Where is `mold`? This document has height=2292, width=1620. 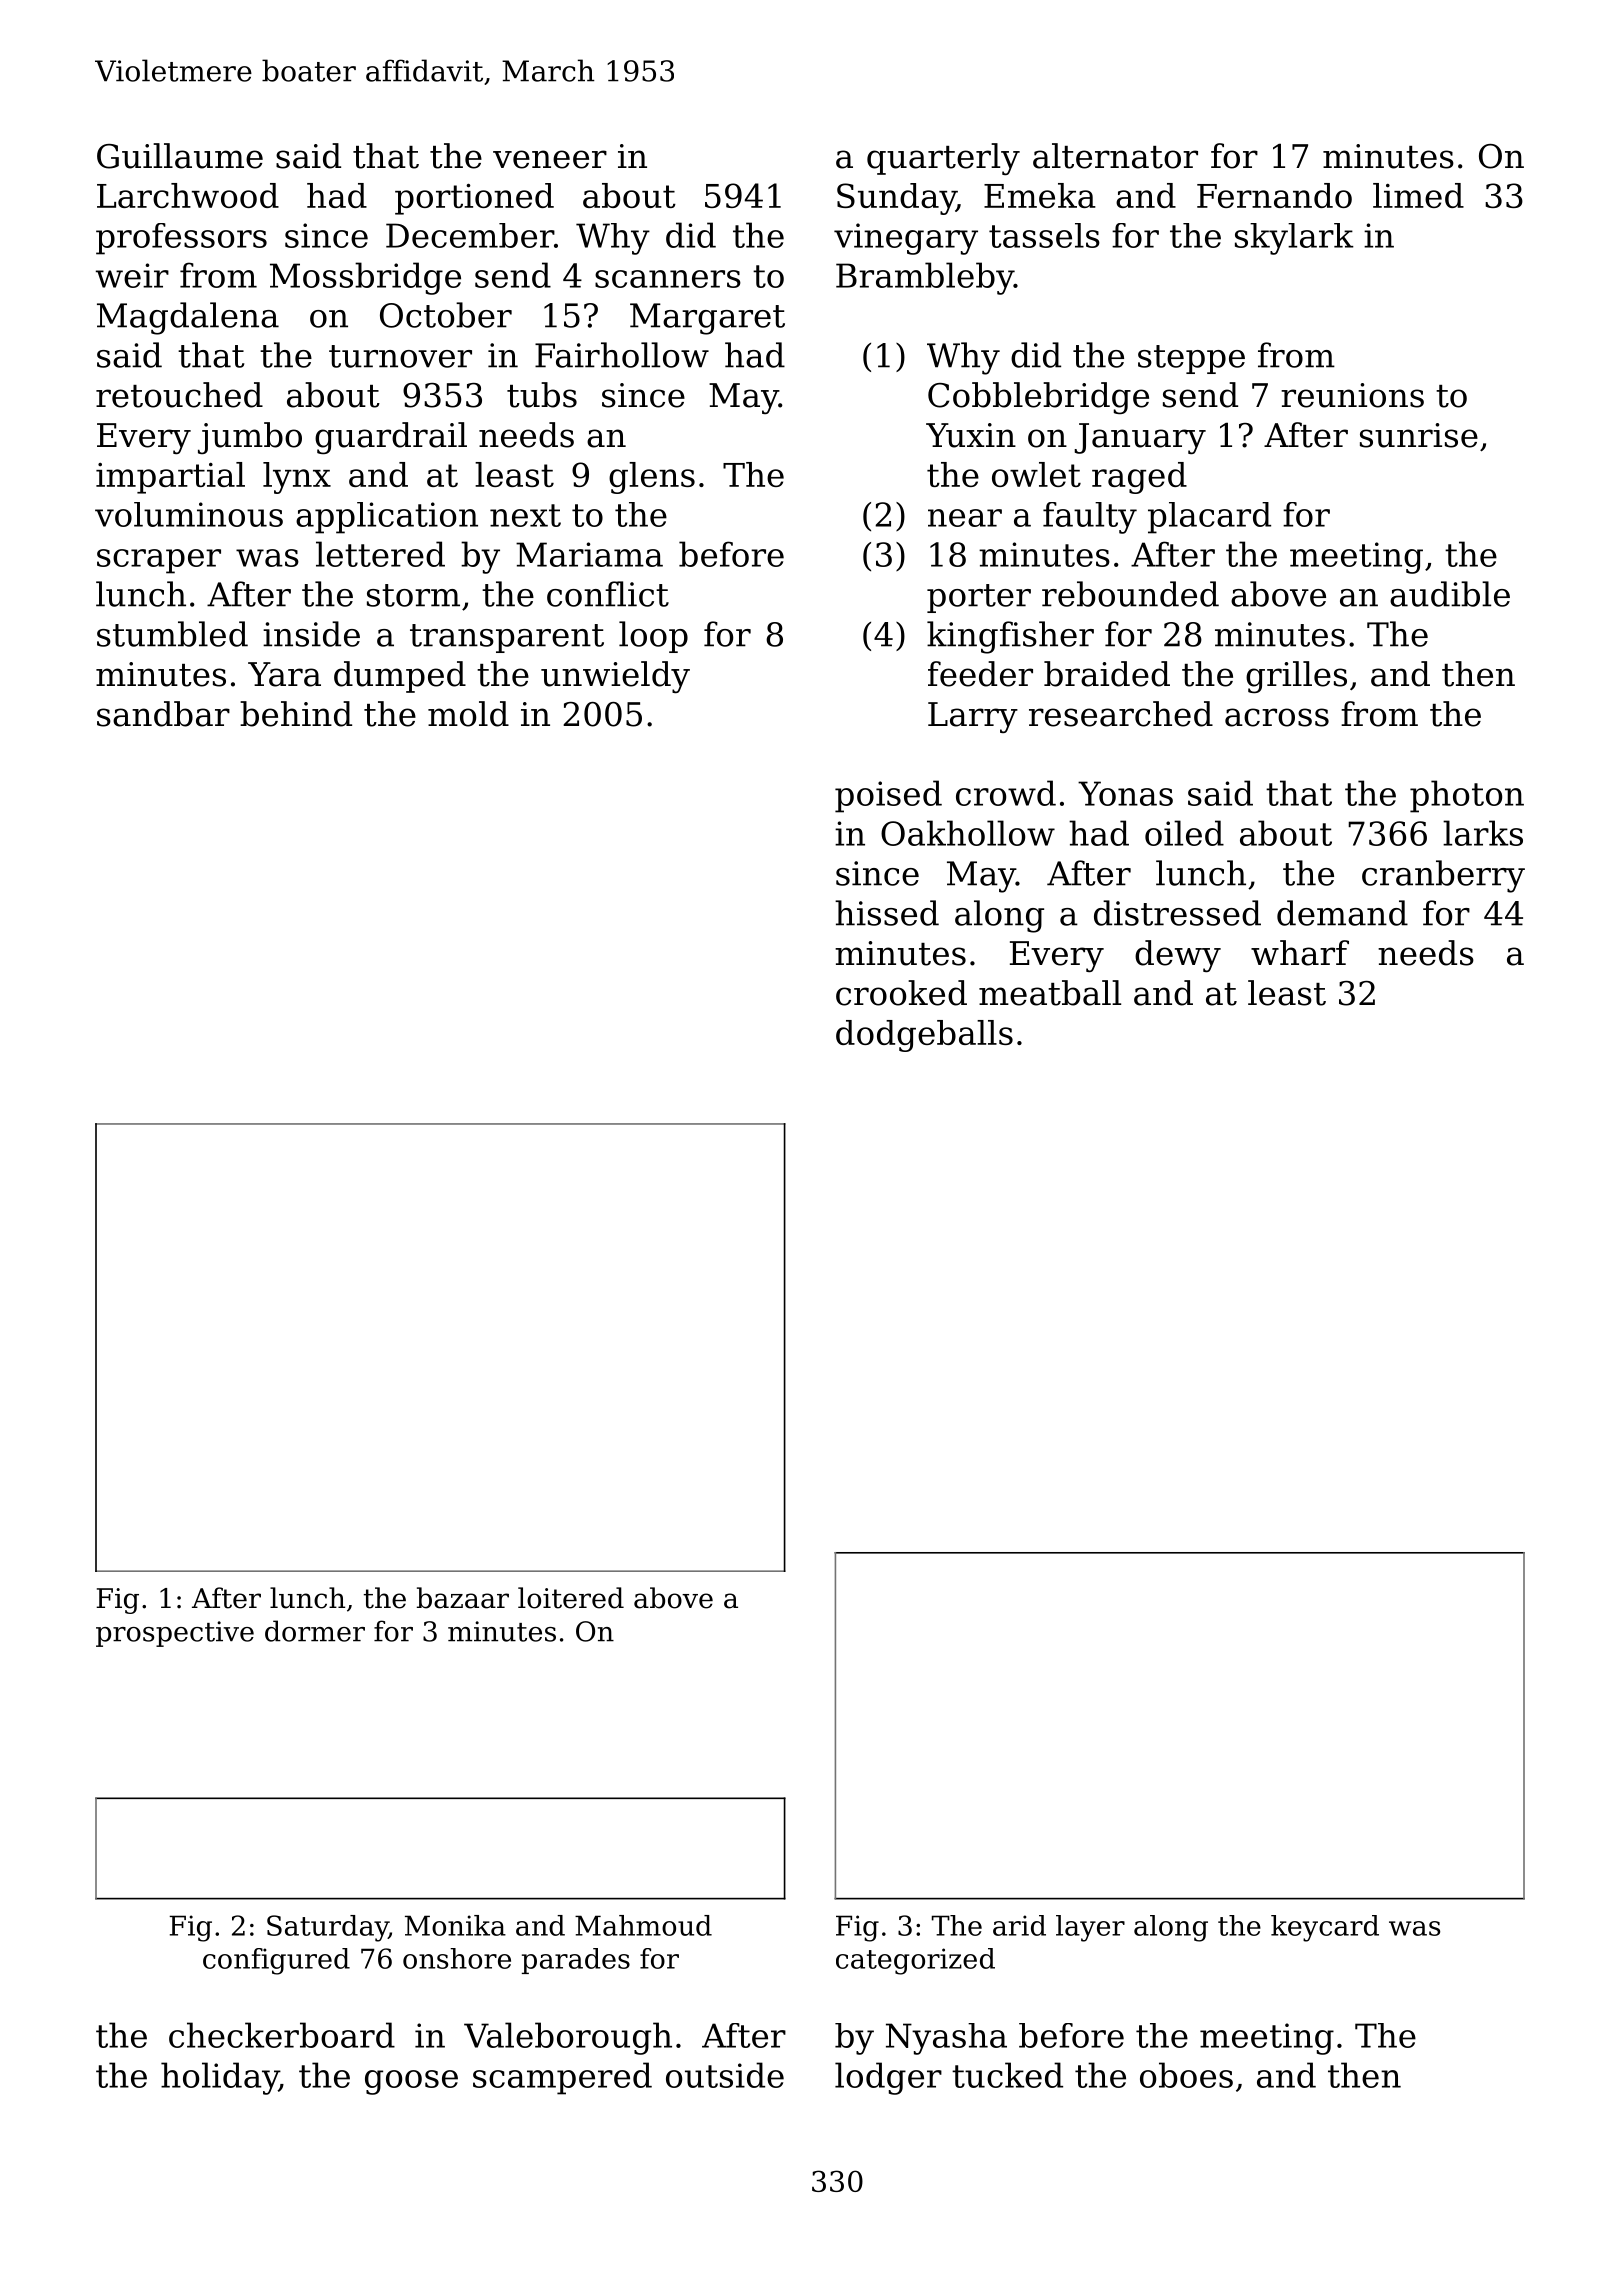 mold is located at coordinates (468, 714).
